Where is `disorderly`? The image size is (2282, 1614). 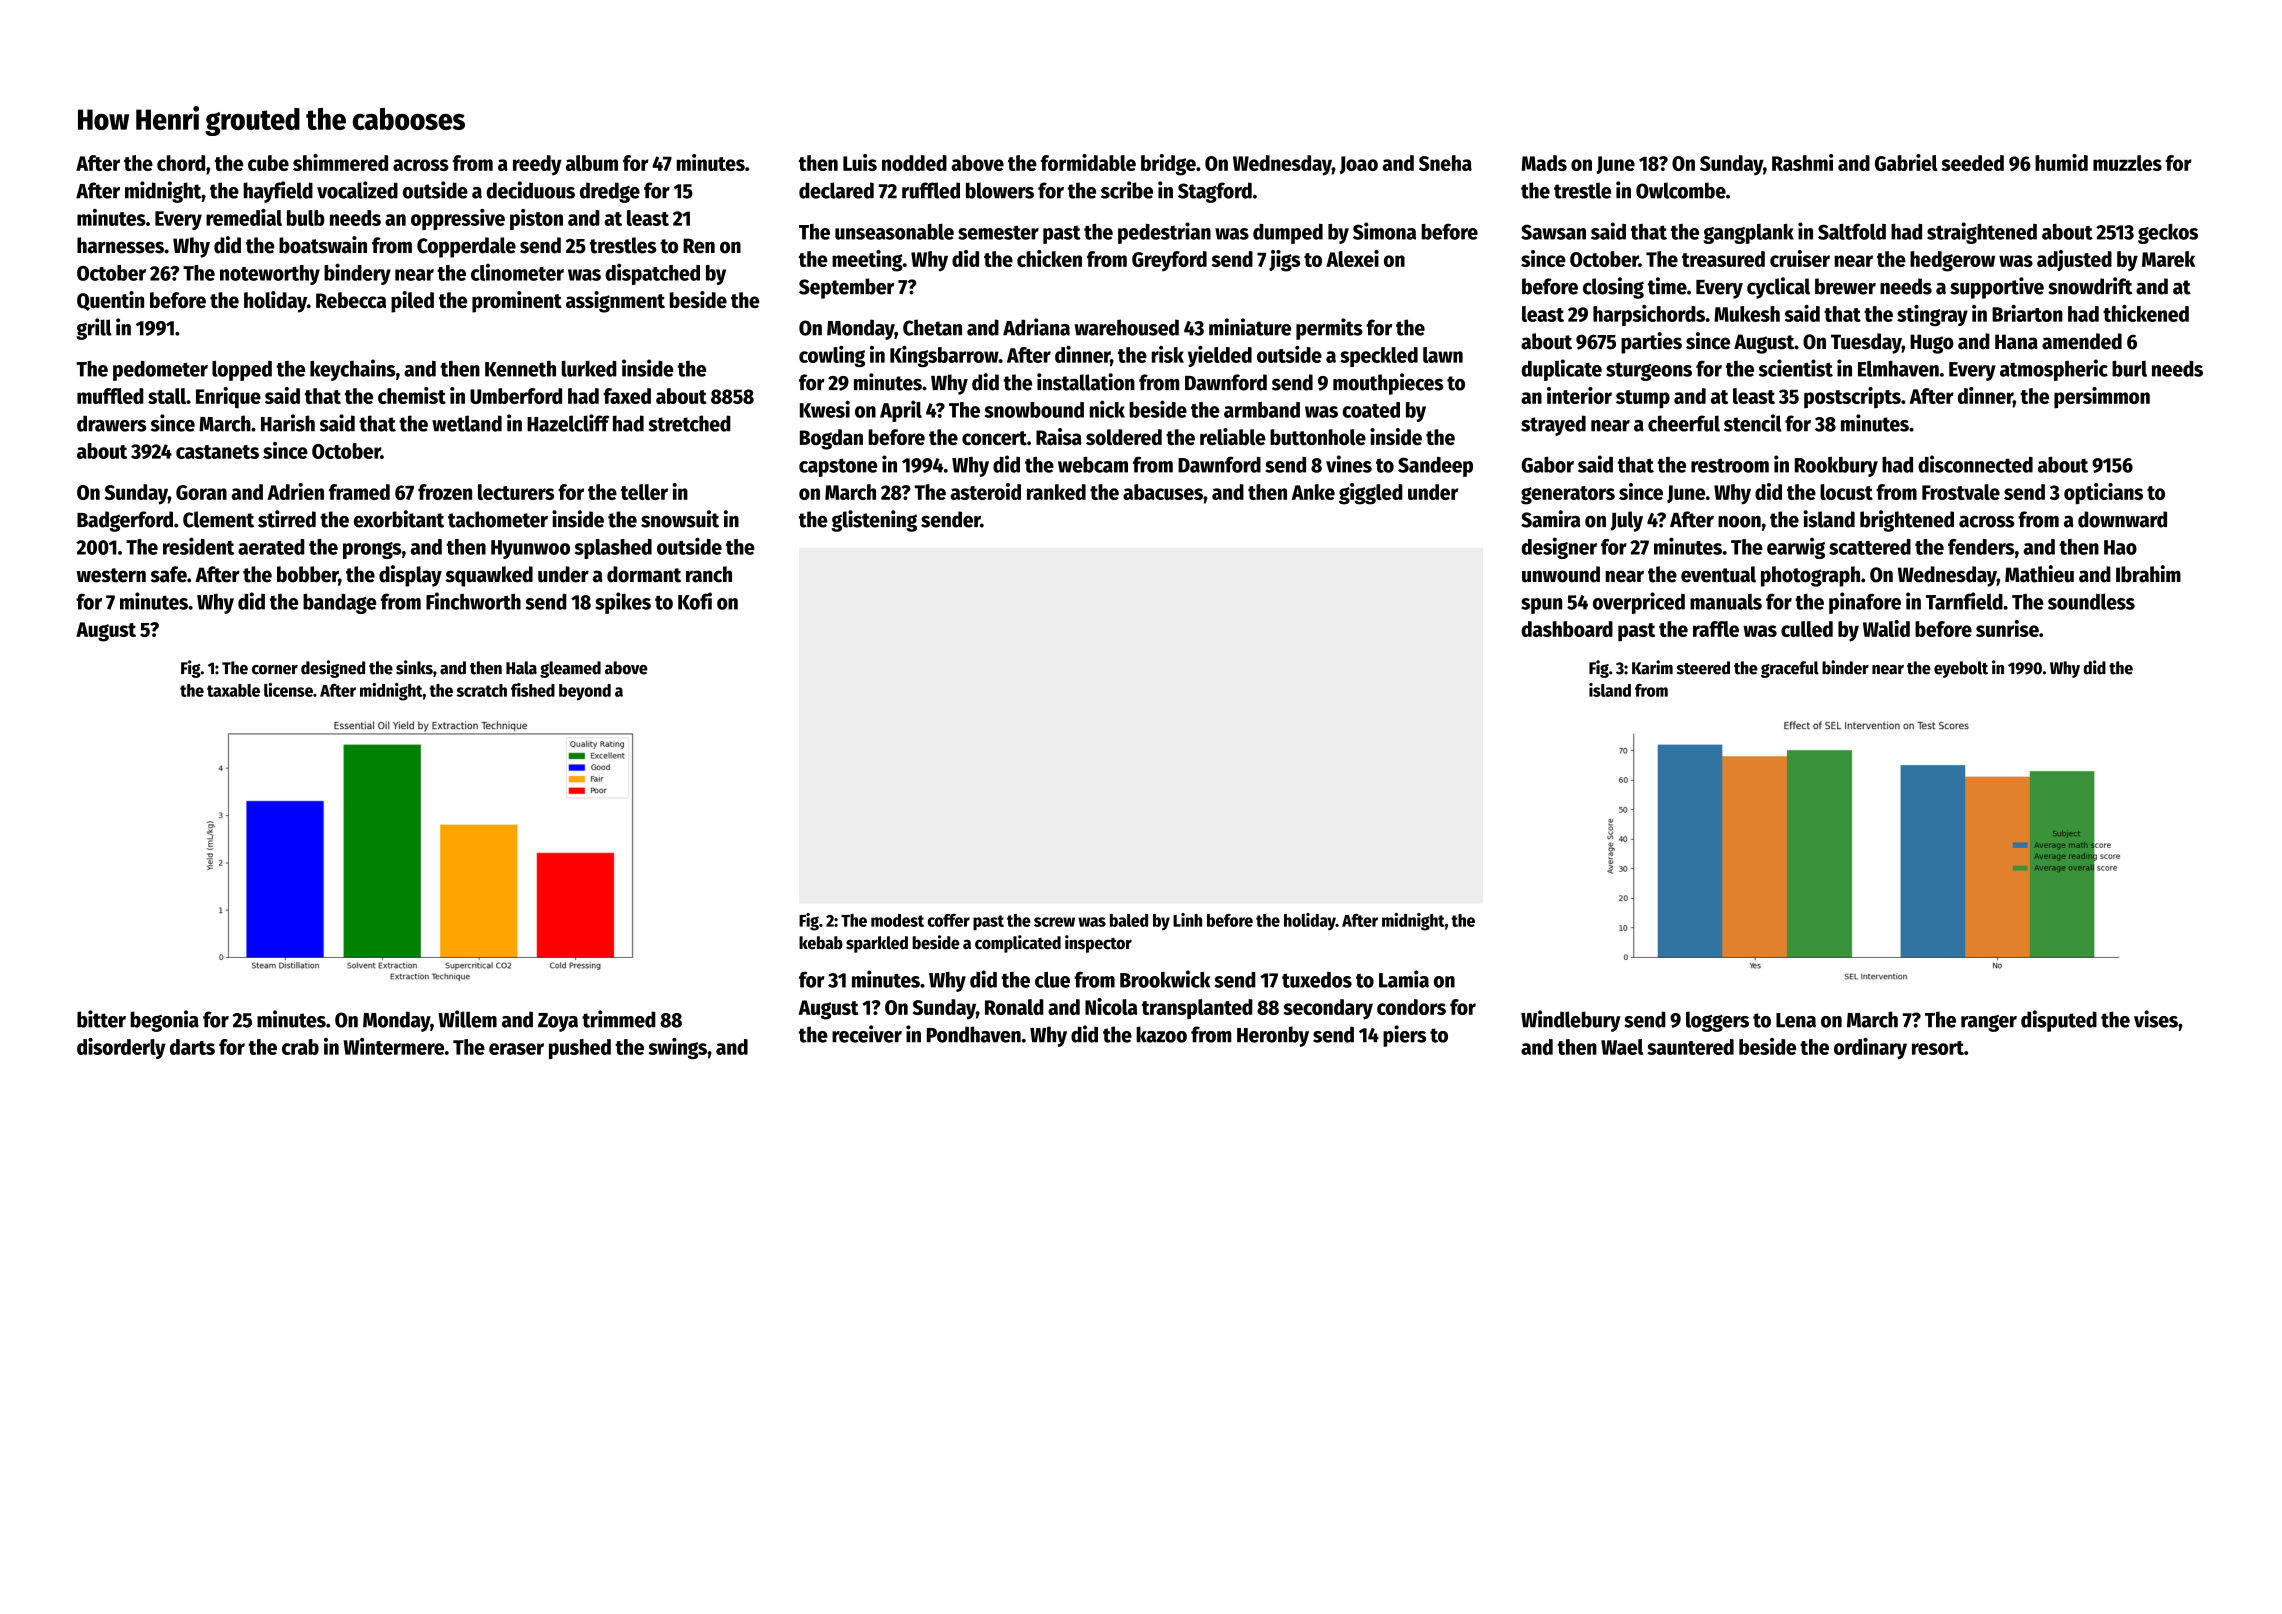 disorderly is located at coordinates (121, 1048).
